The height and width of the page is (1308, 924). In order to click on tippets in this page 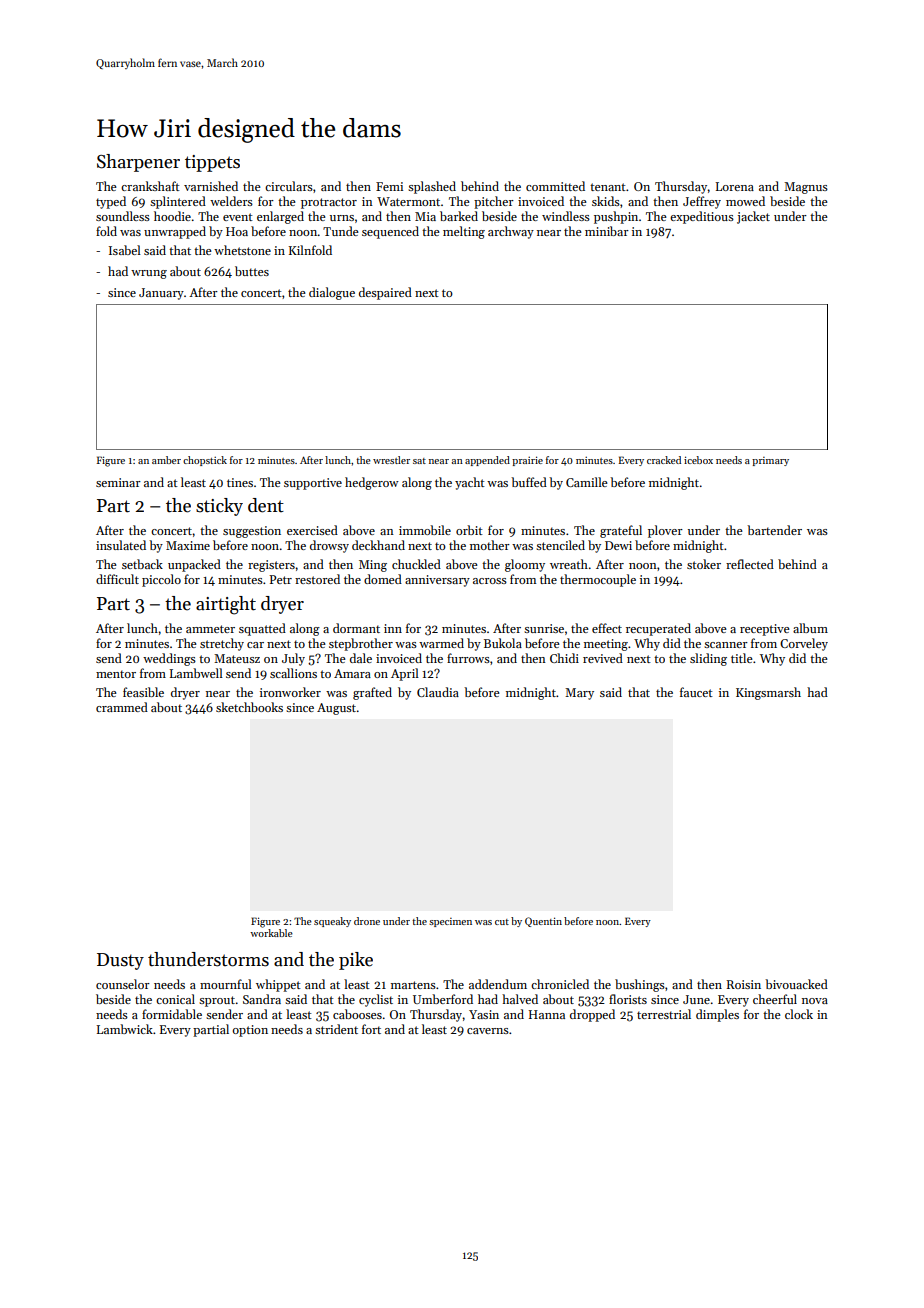, I will do `click(212, 163)`.
